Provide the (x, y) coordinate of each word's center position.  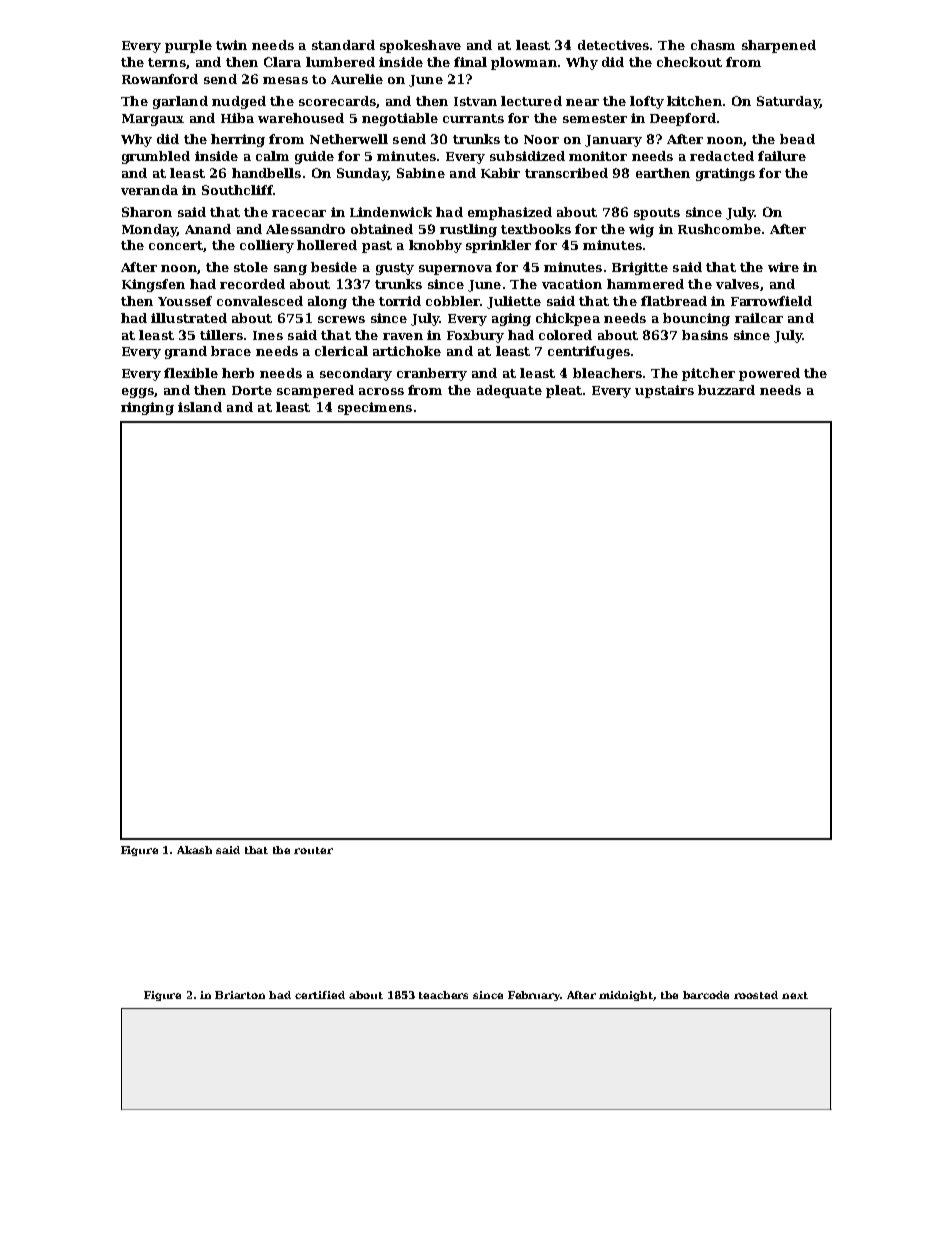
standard (343, 45)
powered (769, 374)
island (200, 407)
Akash (194, 850)
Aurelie (357, 79)
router (313, 850)
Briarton (240, 995)
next (795, 995)
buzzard (726, 390)
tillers (221, 335)
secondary (356, 374)
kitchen (694, 101)
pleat (564, 391)
